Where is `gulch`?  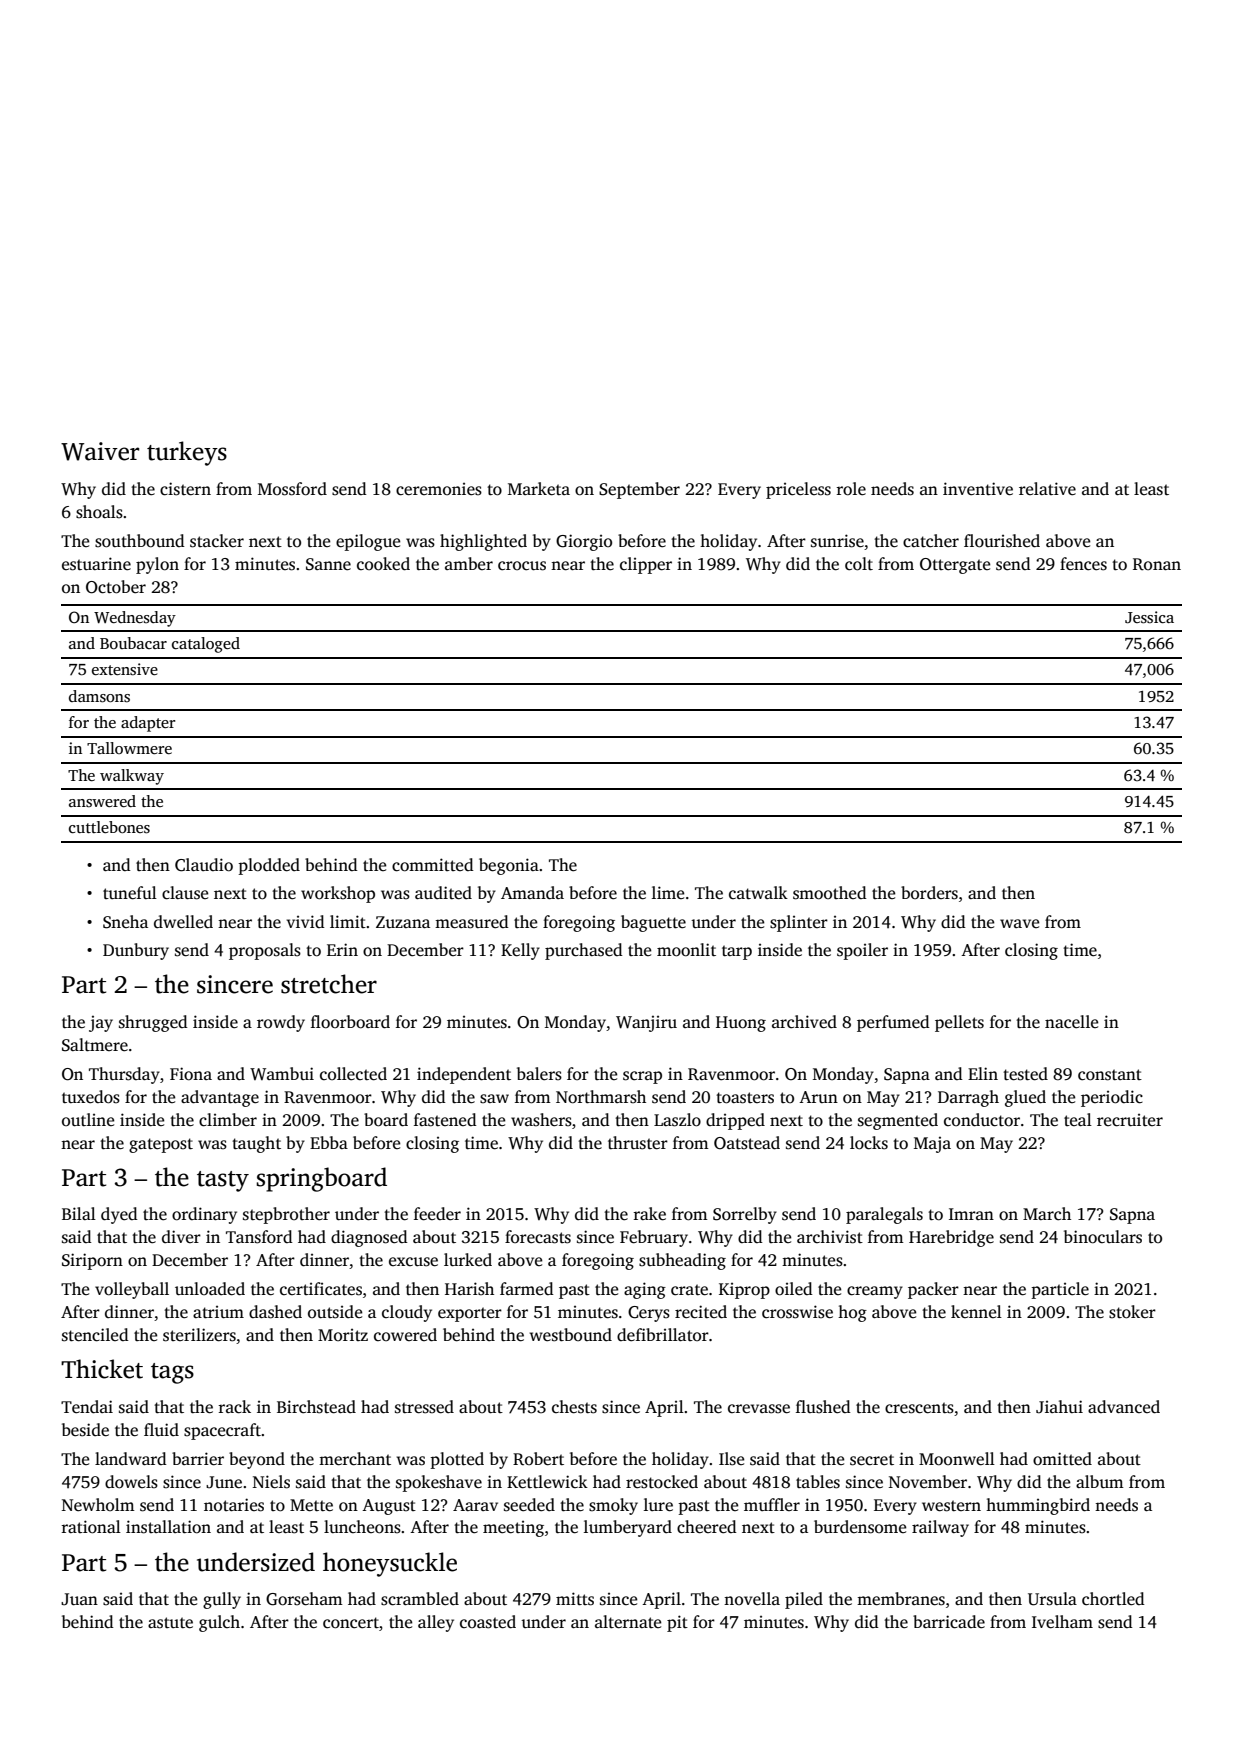 gulch is located at coordinates (219, 1623).
